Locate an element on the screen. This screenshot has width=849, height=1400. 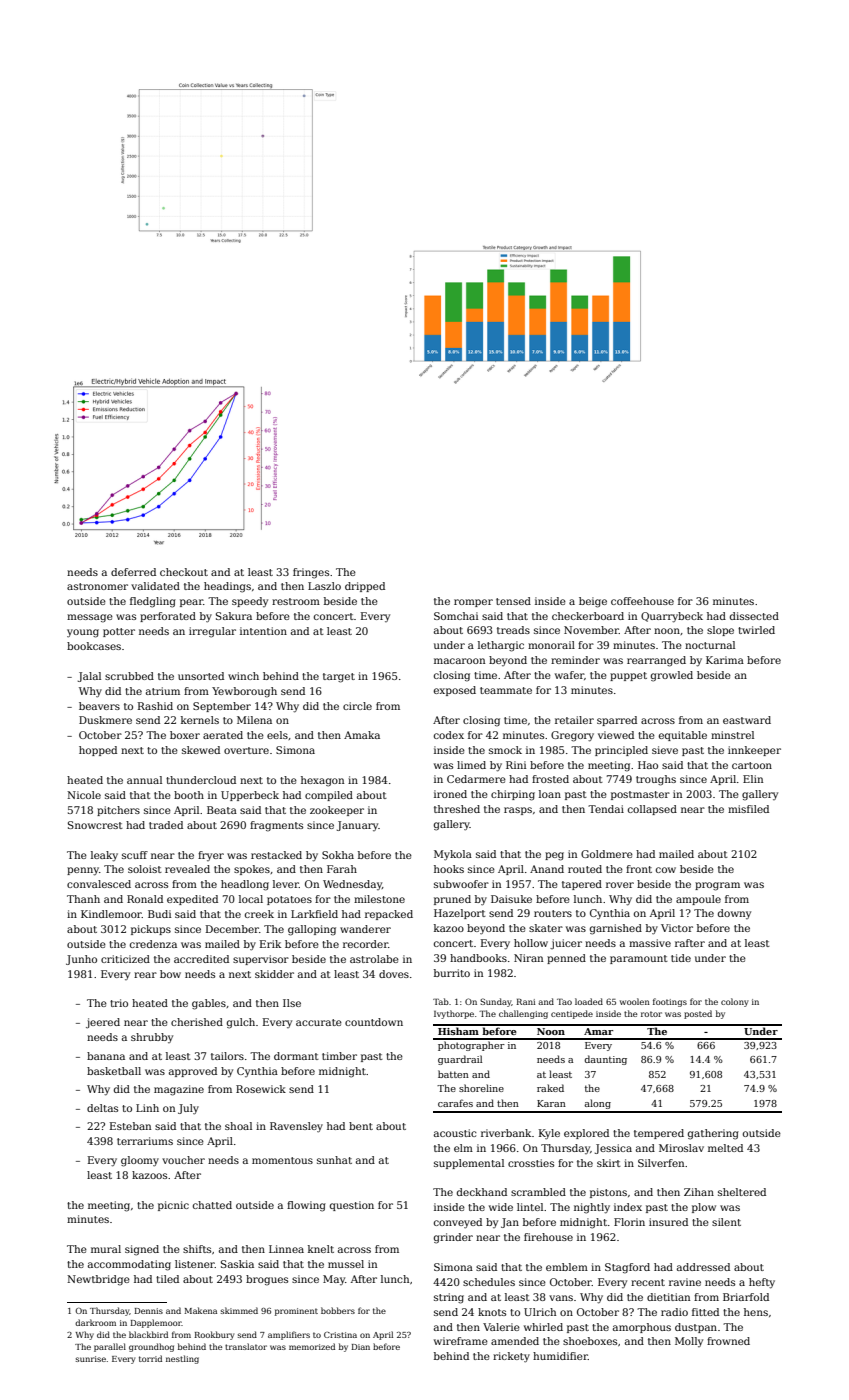
astronomer is located at coordinates (97, 586).
